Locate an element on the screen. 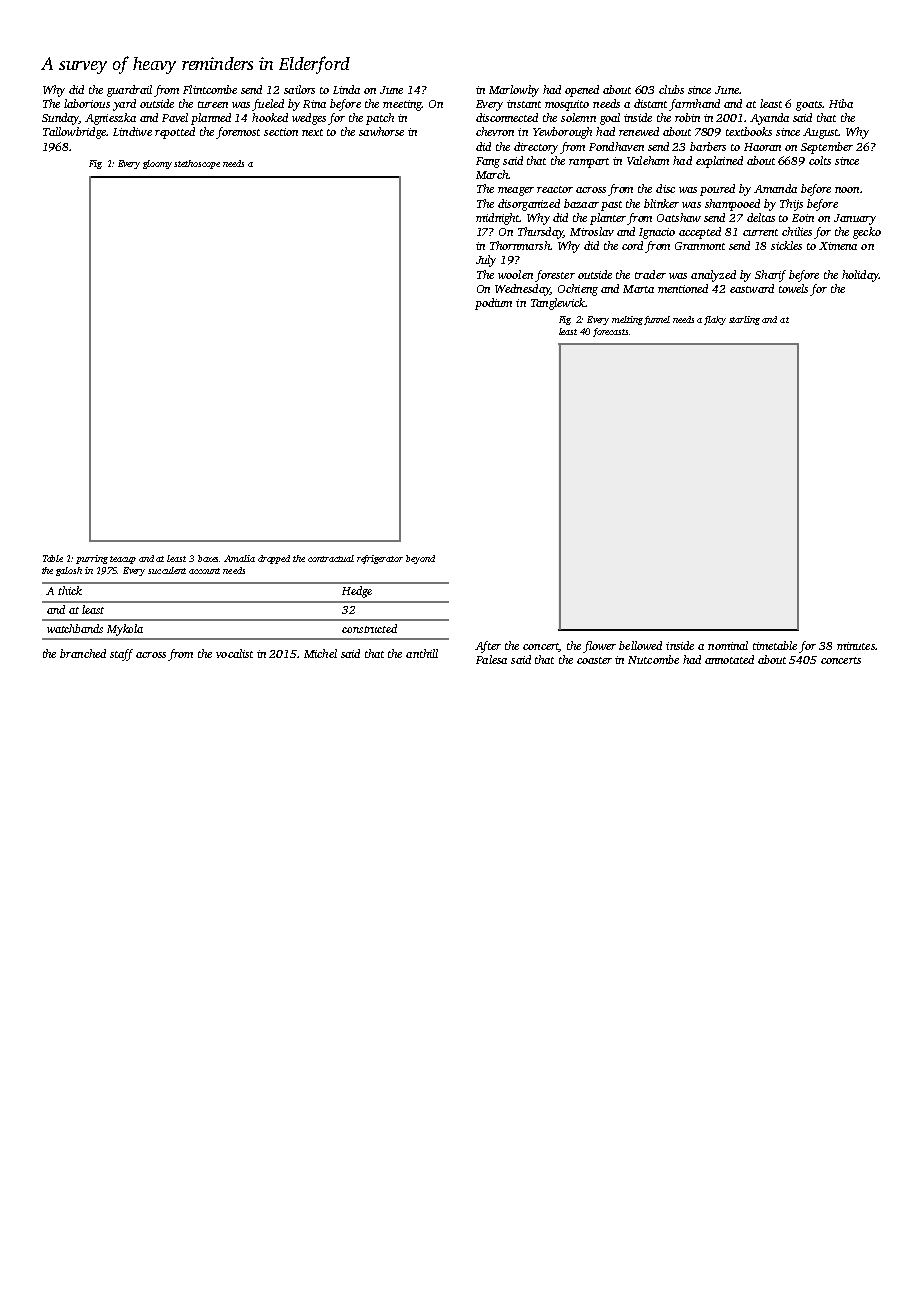 The width and height of the screenshot is (924, 1308). Flintcombe is located at coordinates (210, 89).
